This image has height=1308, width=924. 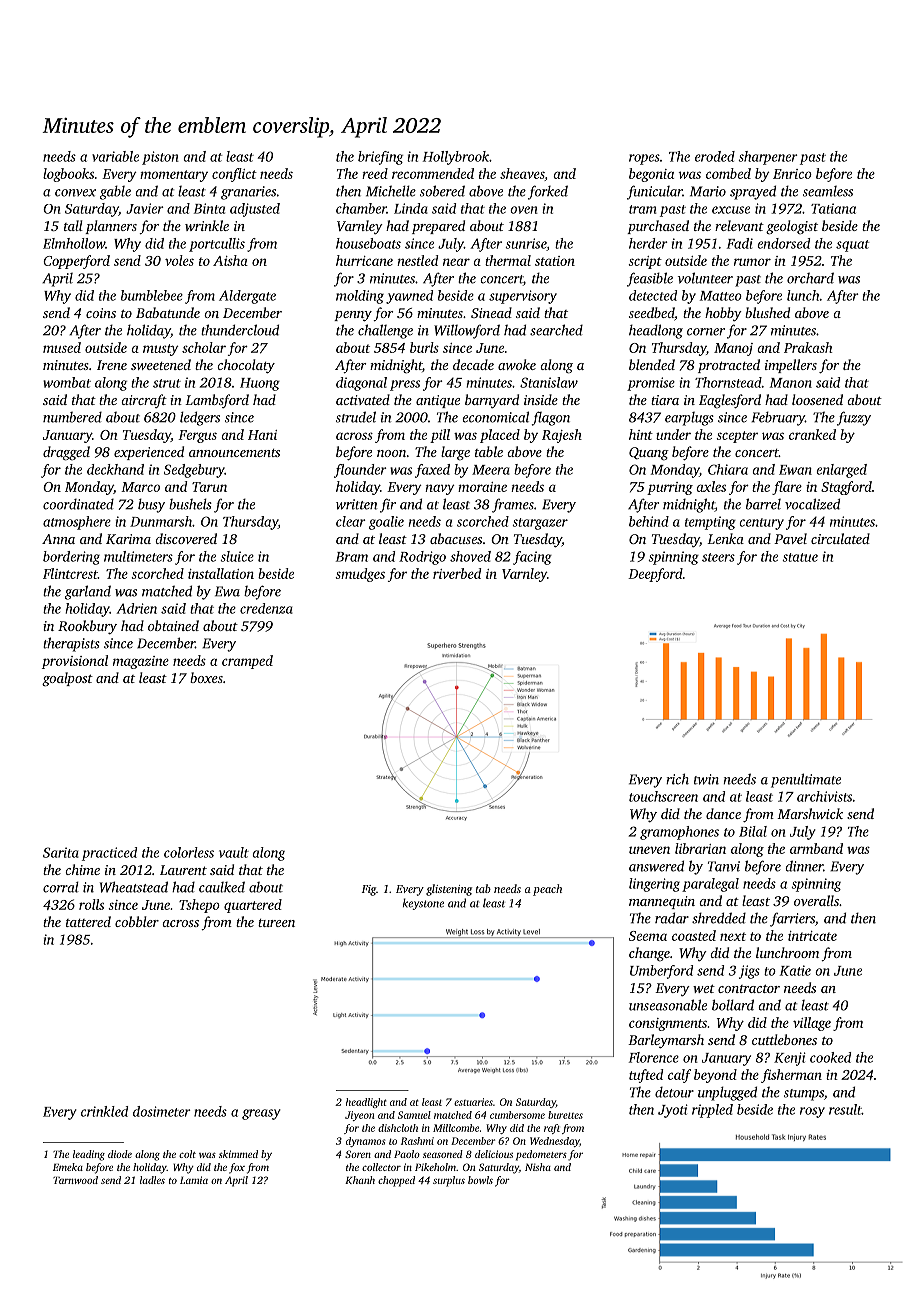 I want to click on surplus, so click(x=449, y=1181).
